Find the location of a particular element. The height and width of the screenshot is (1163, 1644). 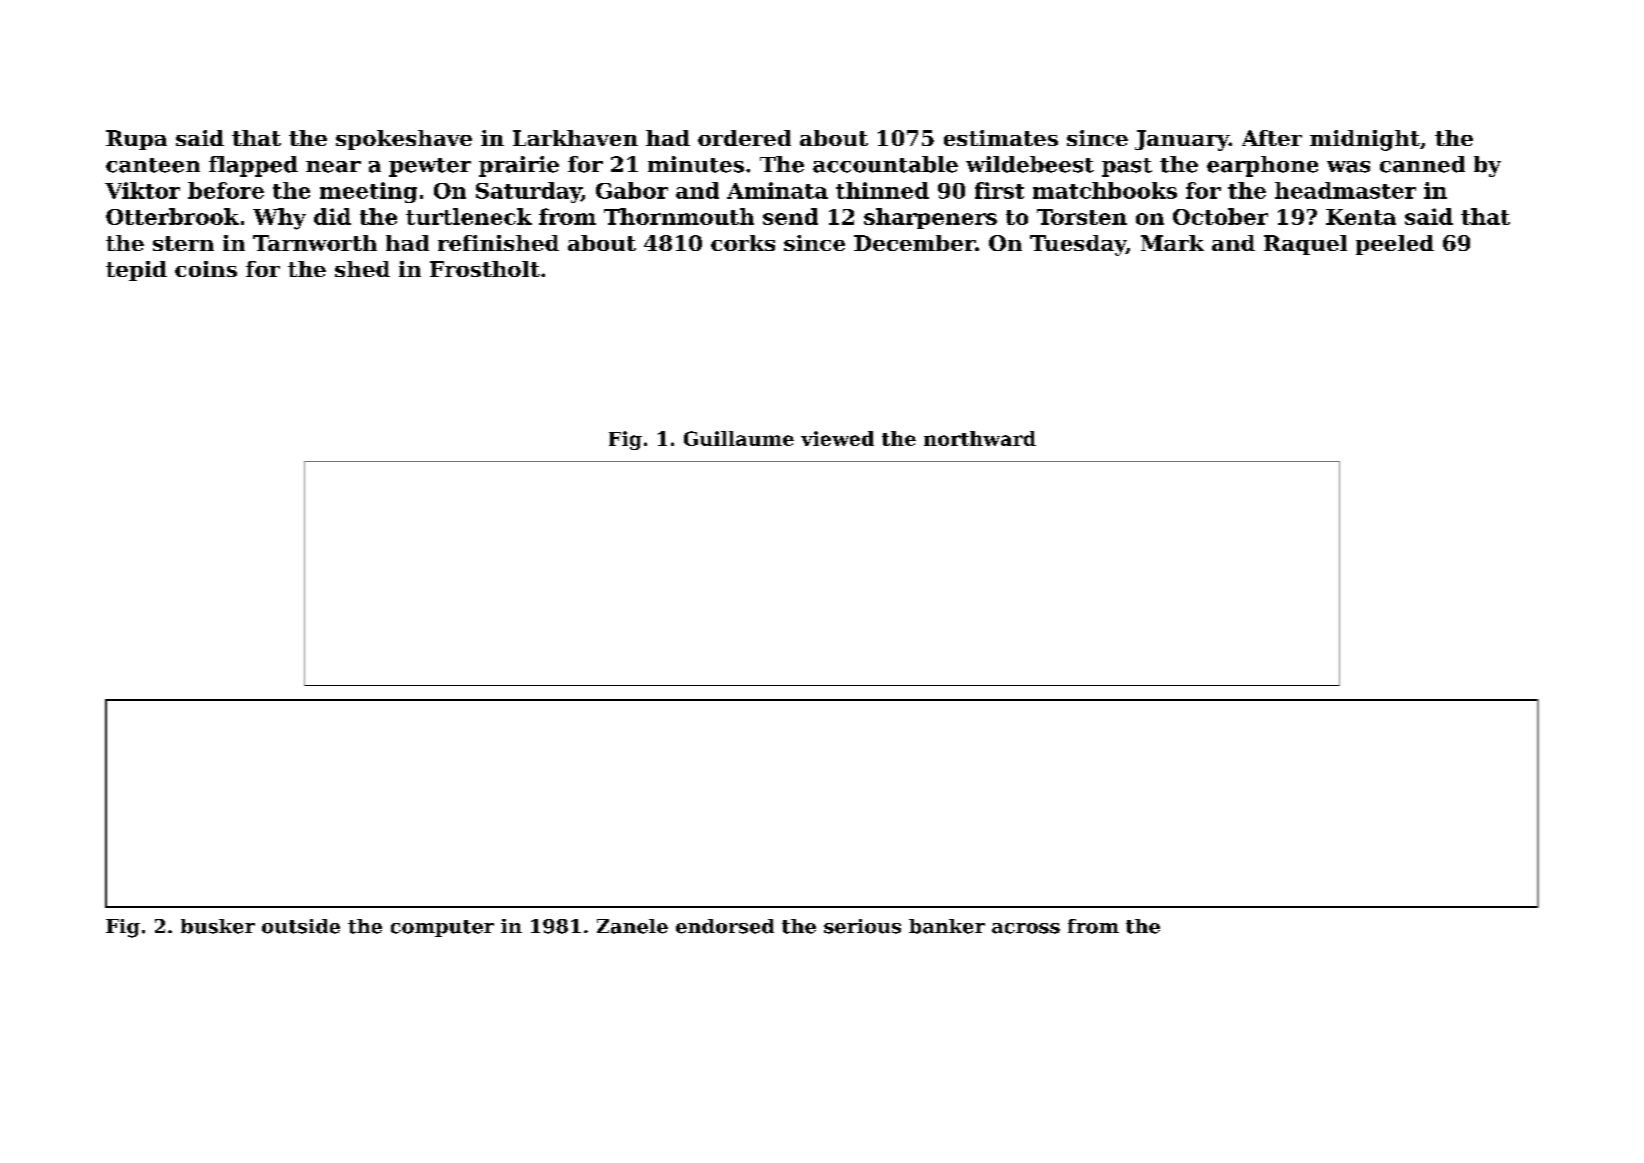

across is located at coordinates (1026, 928).
